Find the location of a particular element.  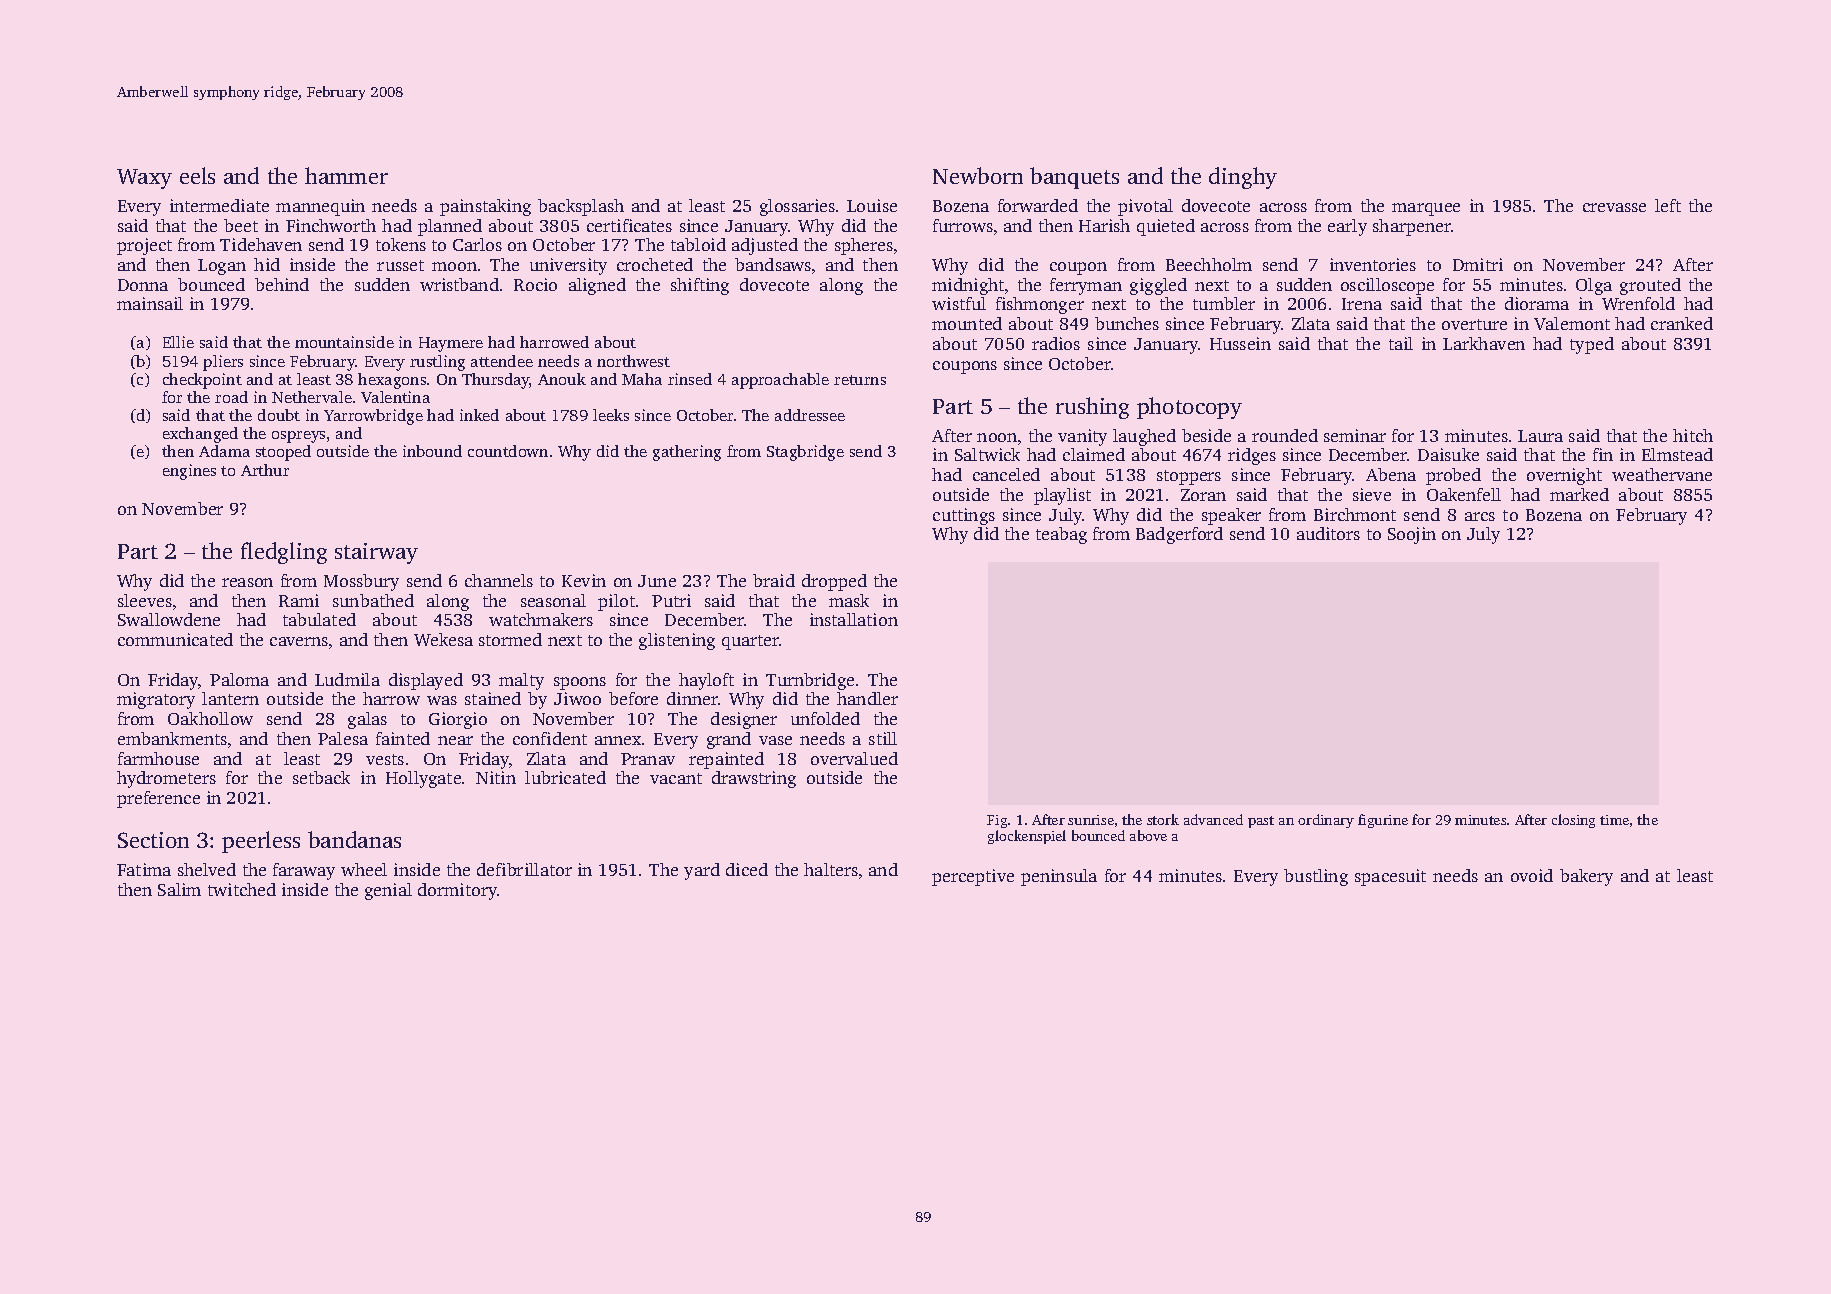

peerless is located at coordinates (261, 842).
